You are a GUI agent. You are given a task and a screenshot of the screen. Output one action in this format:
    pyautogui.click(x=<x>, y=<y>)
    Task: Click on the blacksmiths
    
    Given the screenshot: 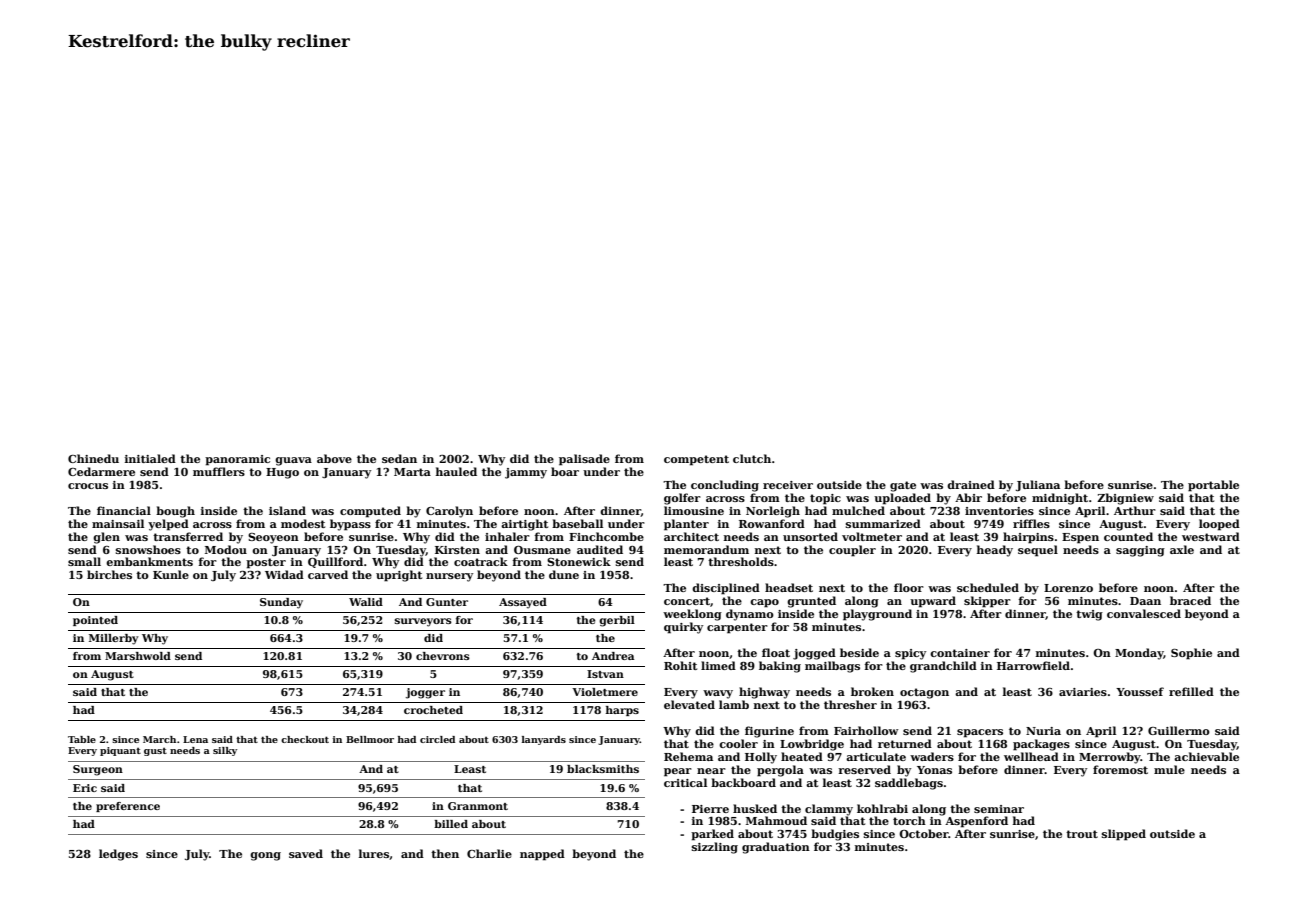 What is the action you would take?
    pyautogui.click(x=603, y=769)
